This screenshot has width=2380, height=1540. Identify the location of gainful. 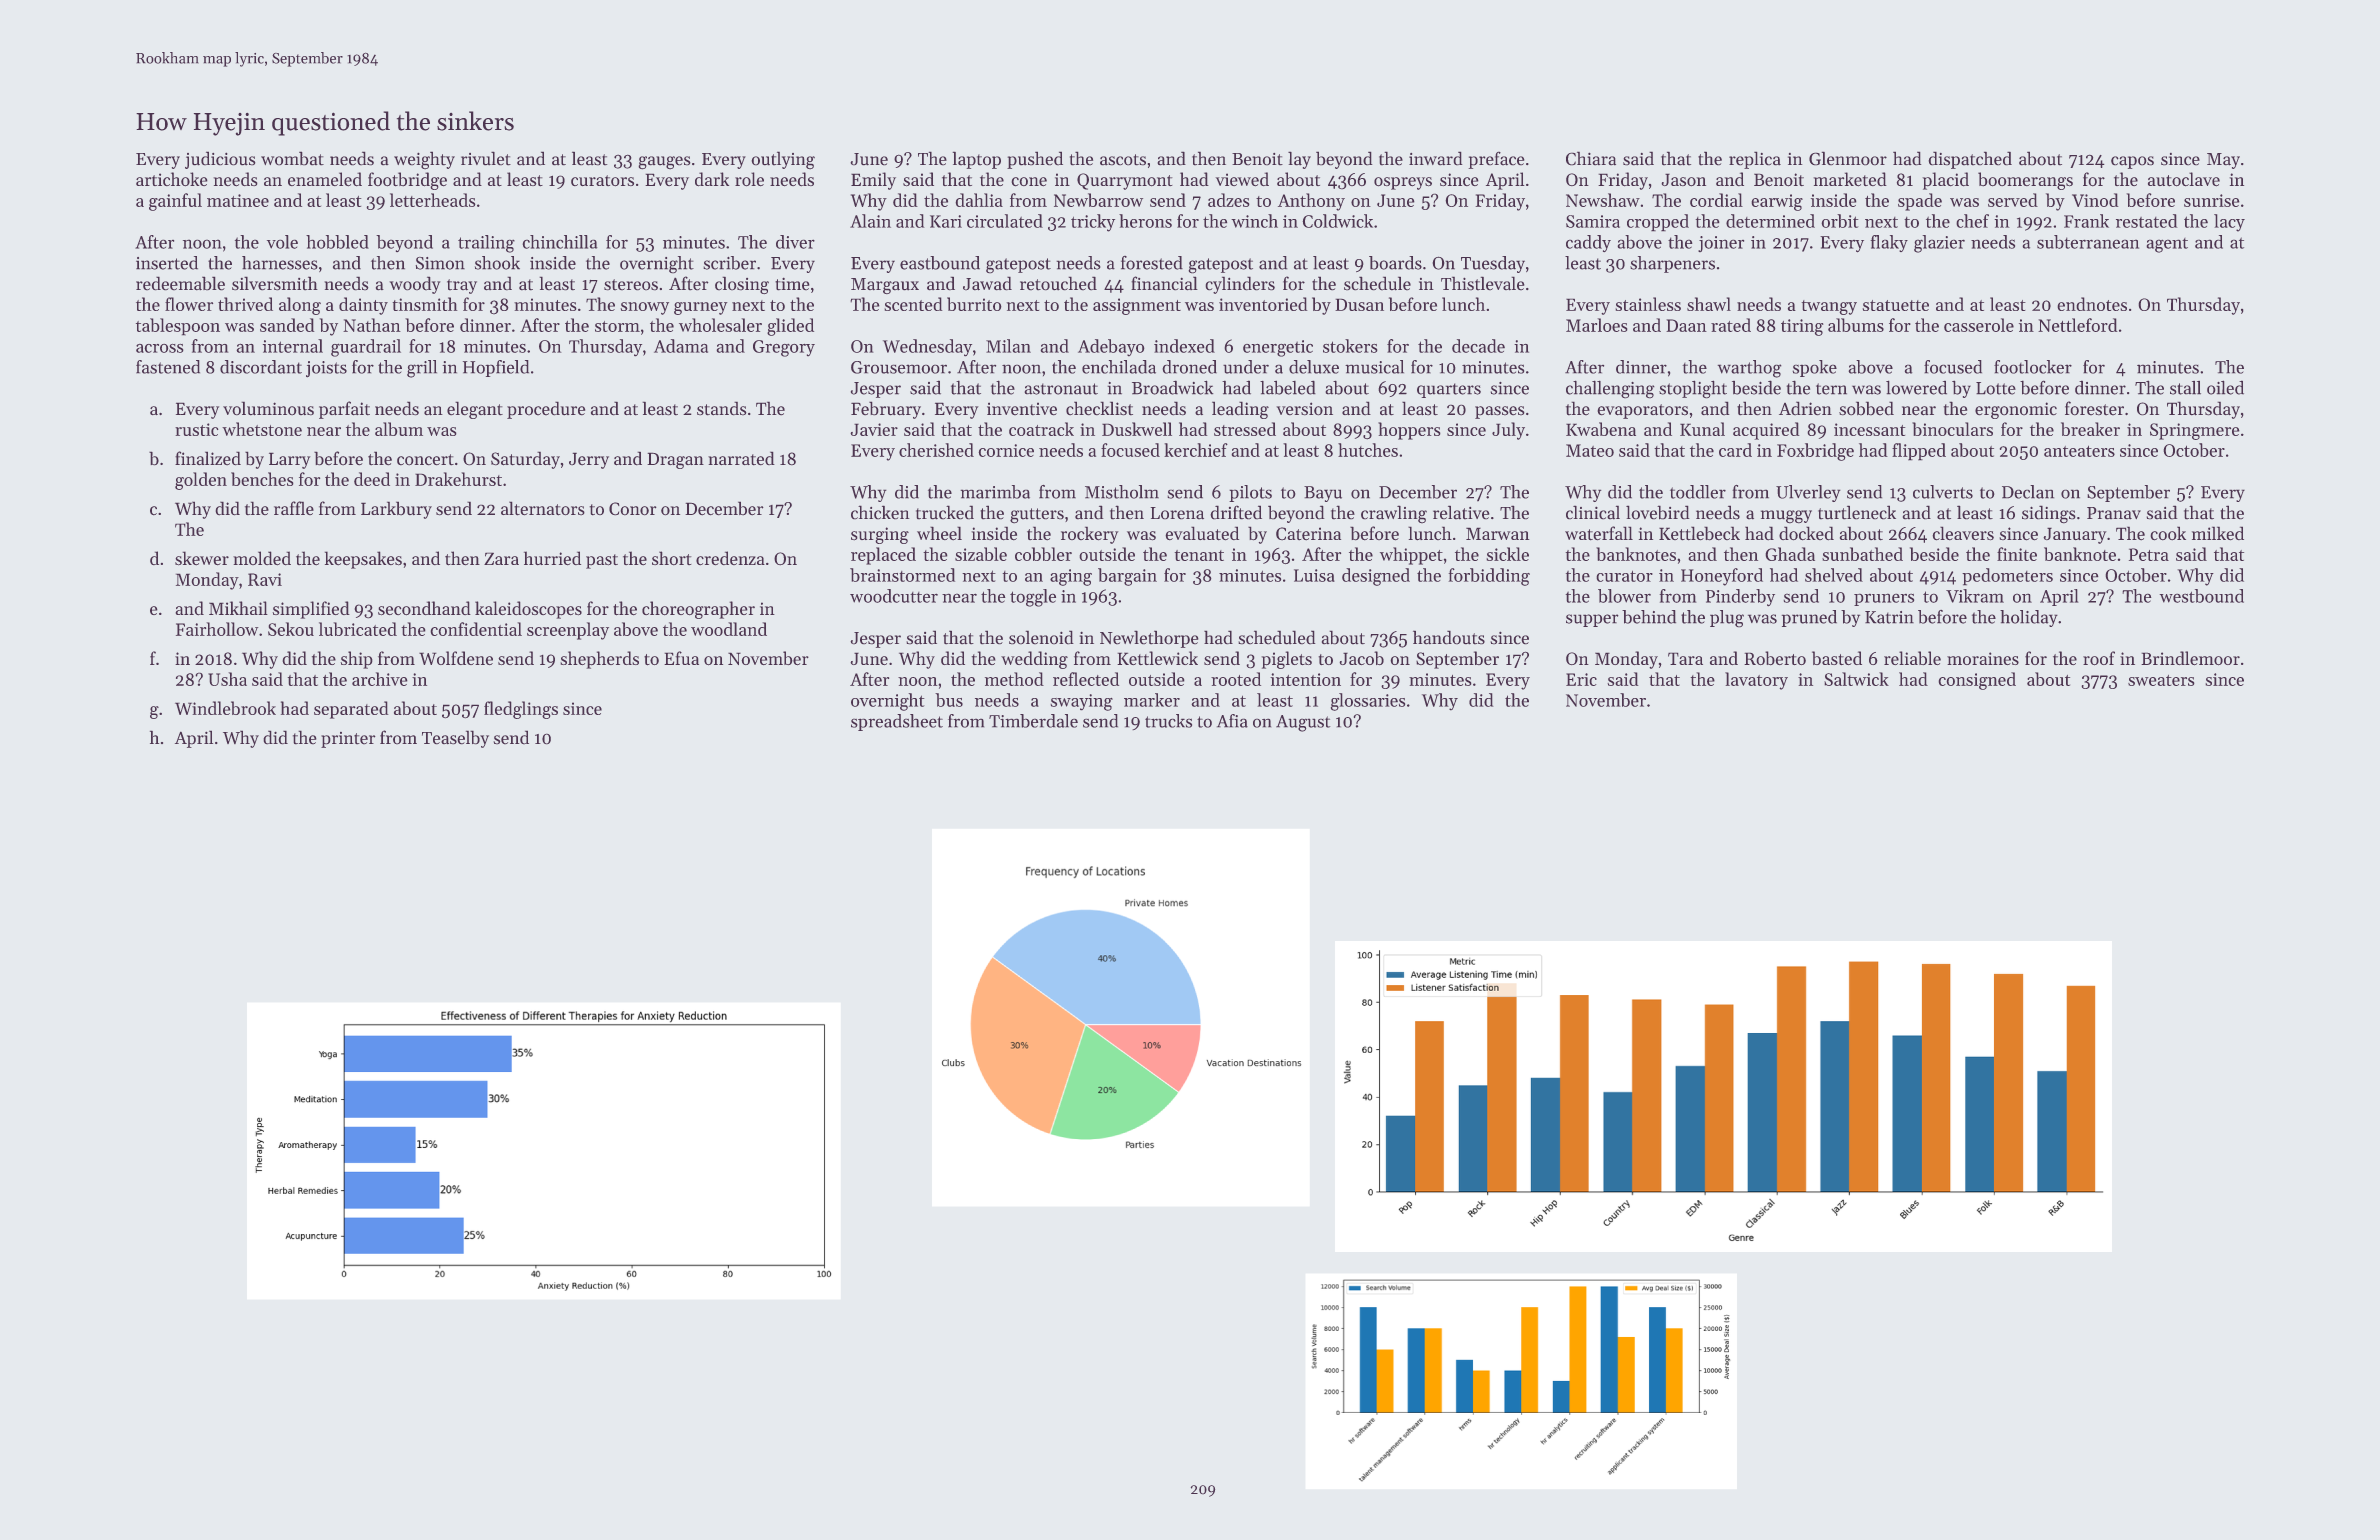
(175, 202).
